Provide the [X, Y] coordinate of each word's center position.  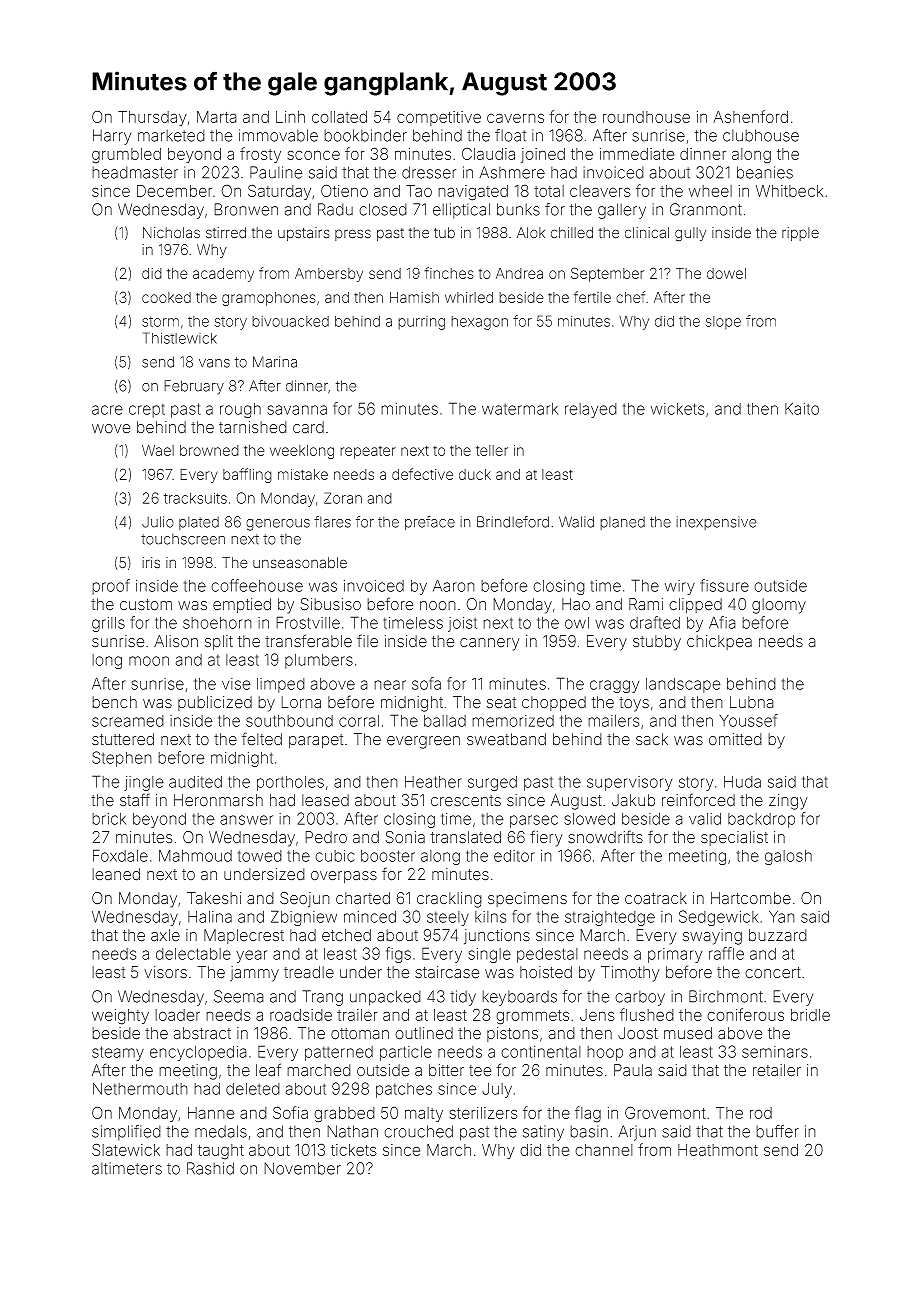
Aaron [454, 585]
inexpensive [716, 523]
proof [111, 587]
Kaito [802, 409]
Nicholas [171, 233]
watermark [520, 409]
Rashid [210, 1168]
